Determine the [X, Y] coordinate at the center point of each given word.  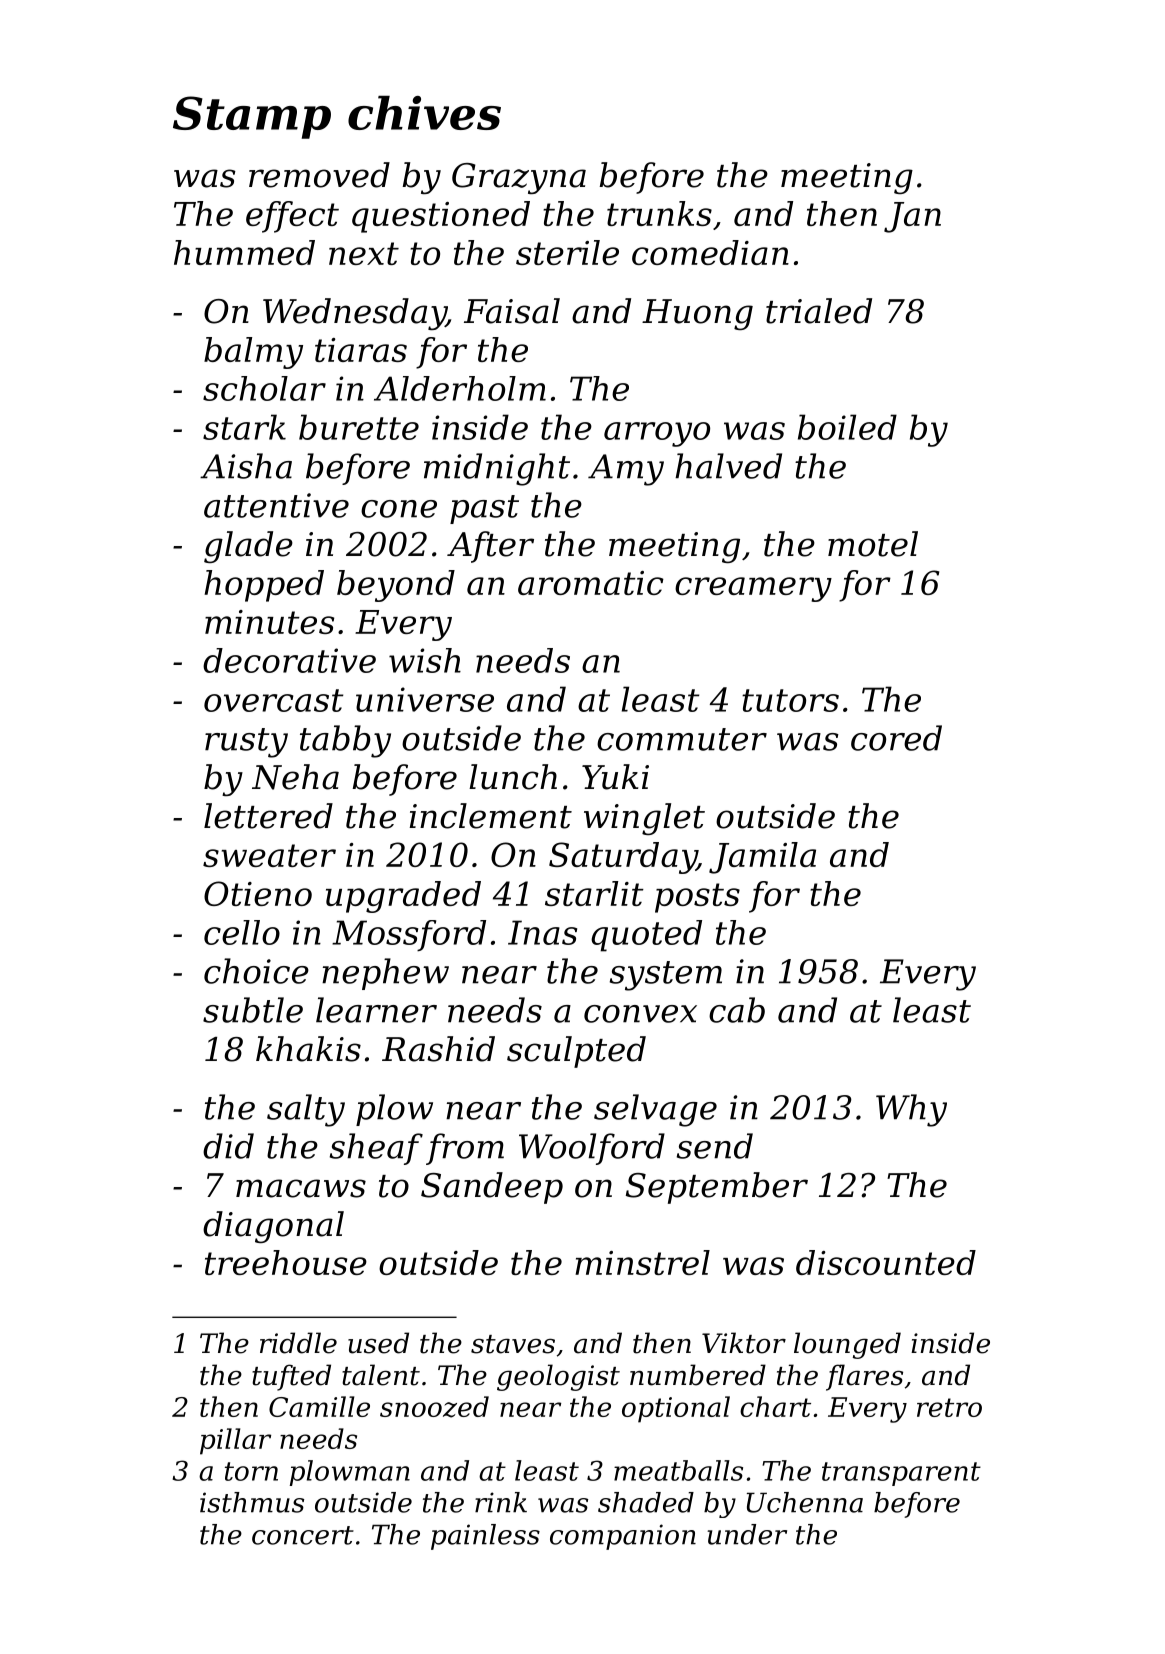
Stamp [252, 117]
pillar [235, 1441]
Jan [912, 217]
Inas [542, 932]
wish [425, 660]
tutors [790, 700]
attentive [276, 505]
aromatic [591, 583]
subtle [253, 1010]
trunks [659, 213]
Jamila [762, 858]
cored [896, 738]
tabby [345, 741]
